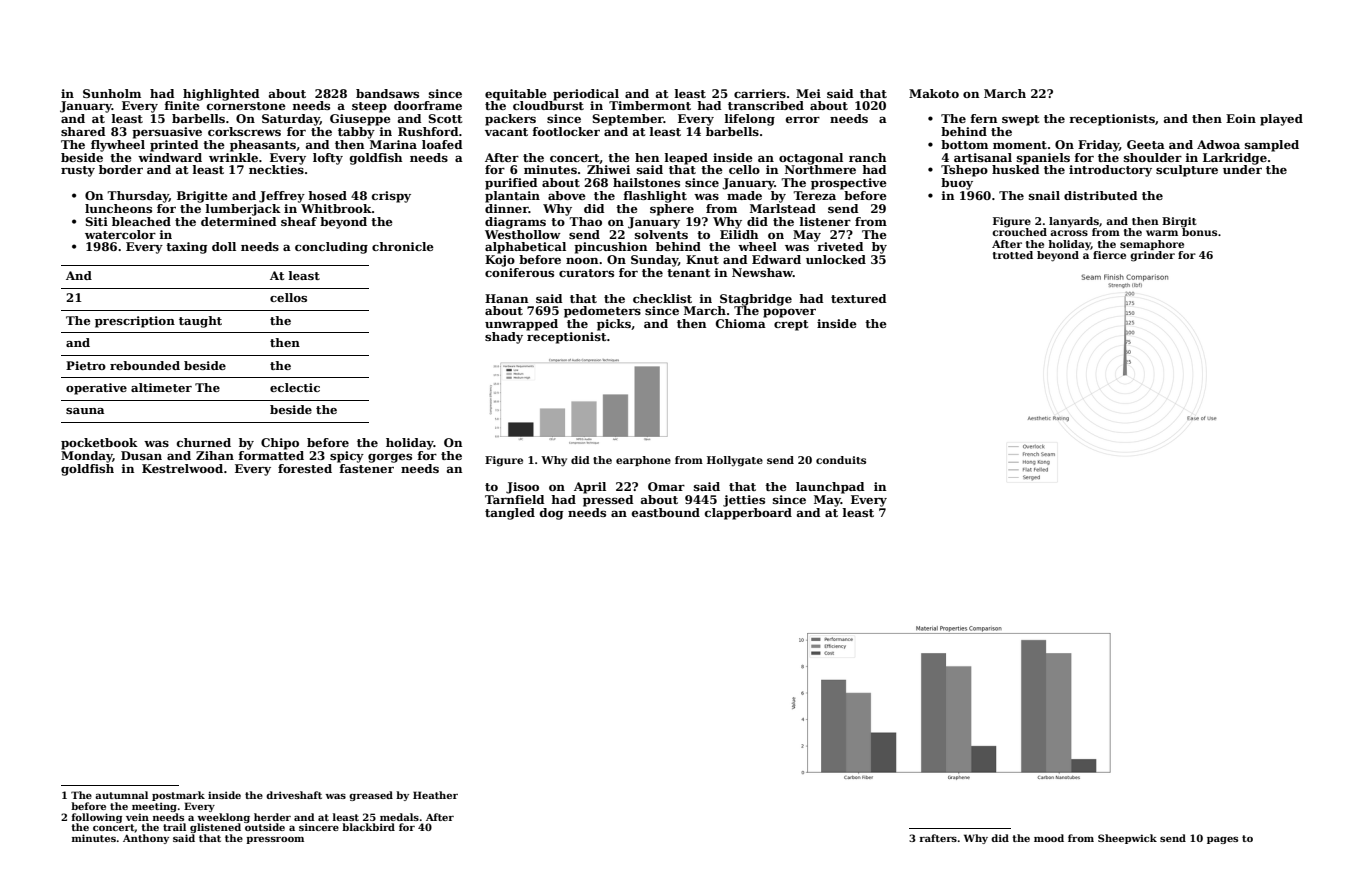 Image resolution: width=1372 pixels, height=887 pixels. What do you see at coordinates (841, 460) in the screenshot?
I see `conduits` at bounding box center [841, 460].
